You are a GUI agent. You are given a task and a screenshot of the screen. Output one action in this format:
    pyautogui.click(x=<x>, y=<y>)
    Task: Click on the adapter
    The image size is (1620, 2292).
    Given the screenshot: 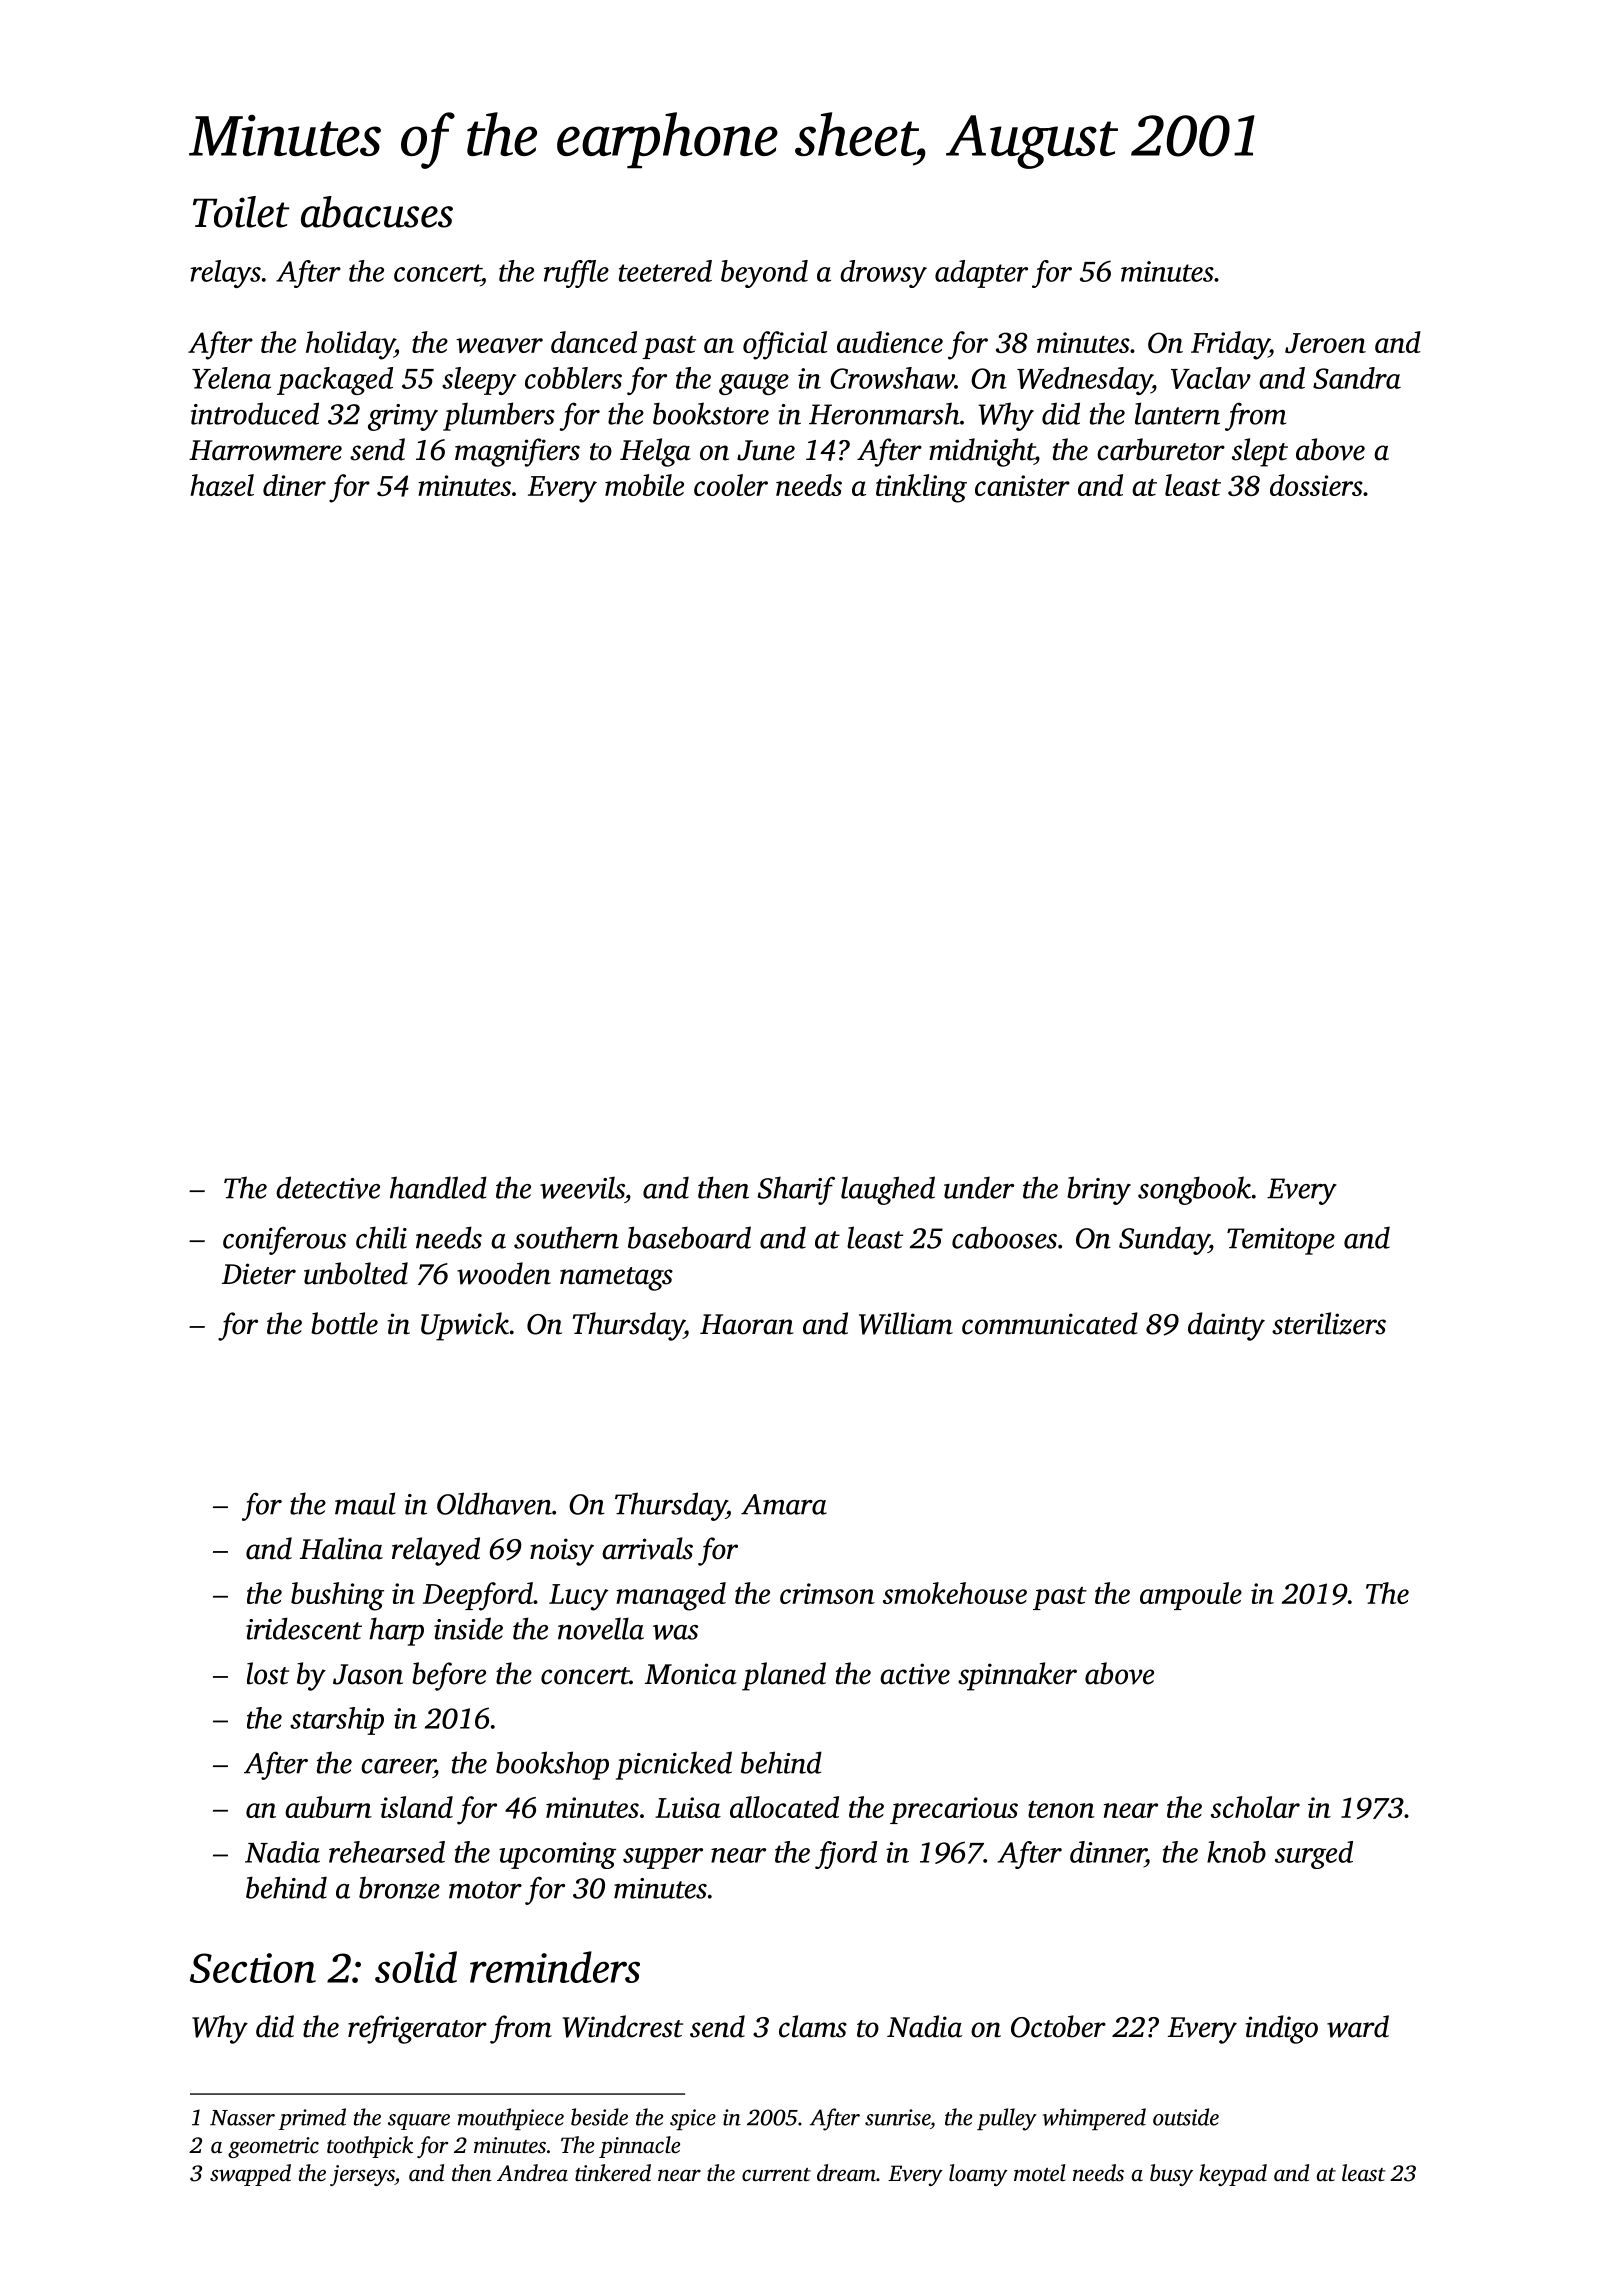 What is the action you would take?
    pyautogui.click(x=981, y=274)
